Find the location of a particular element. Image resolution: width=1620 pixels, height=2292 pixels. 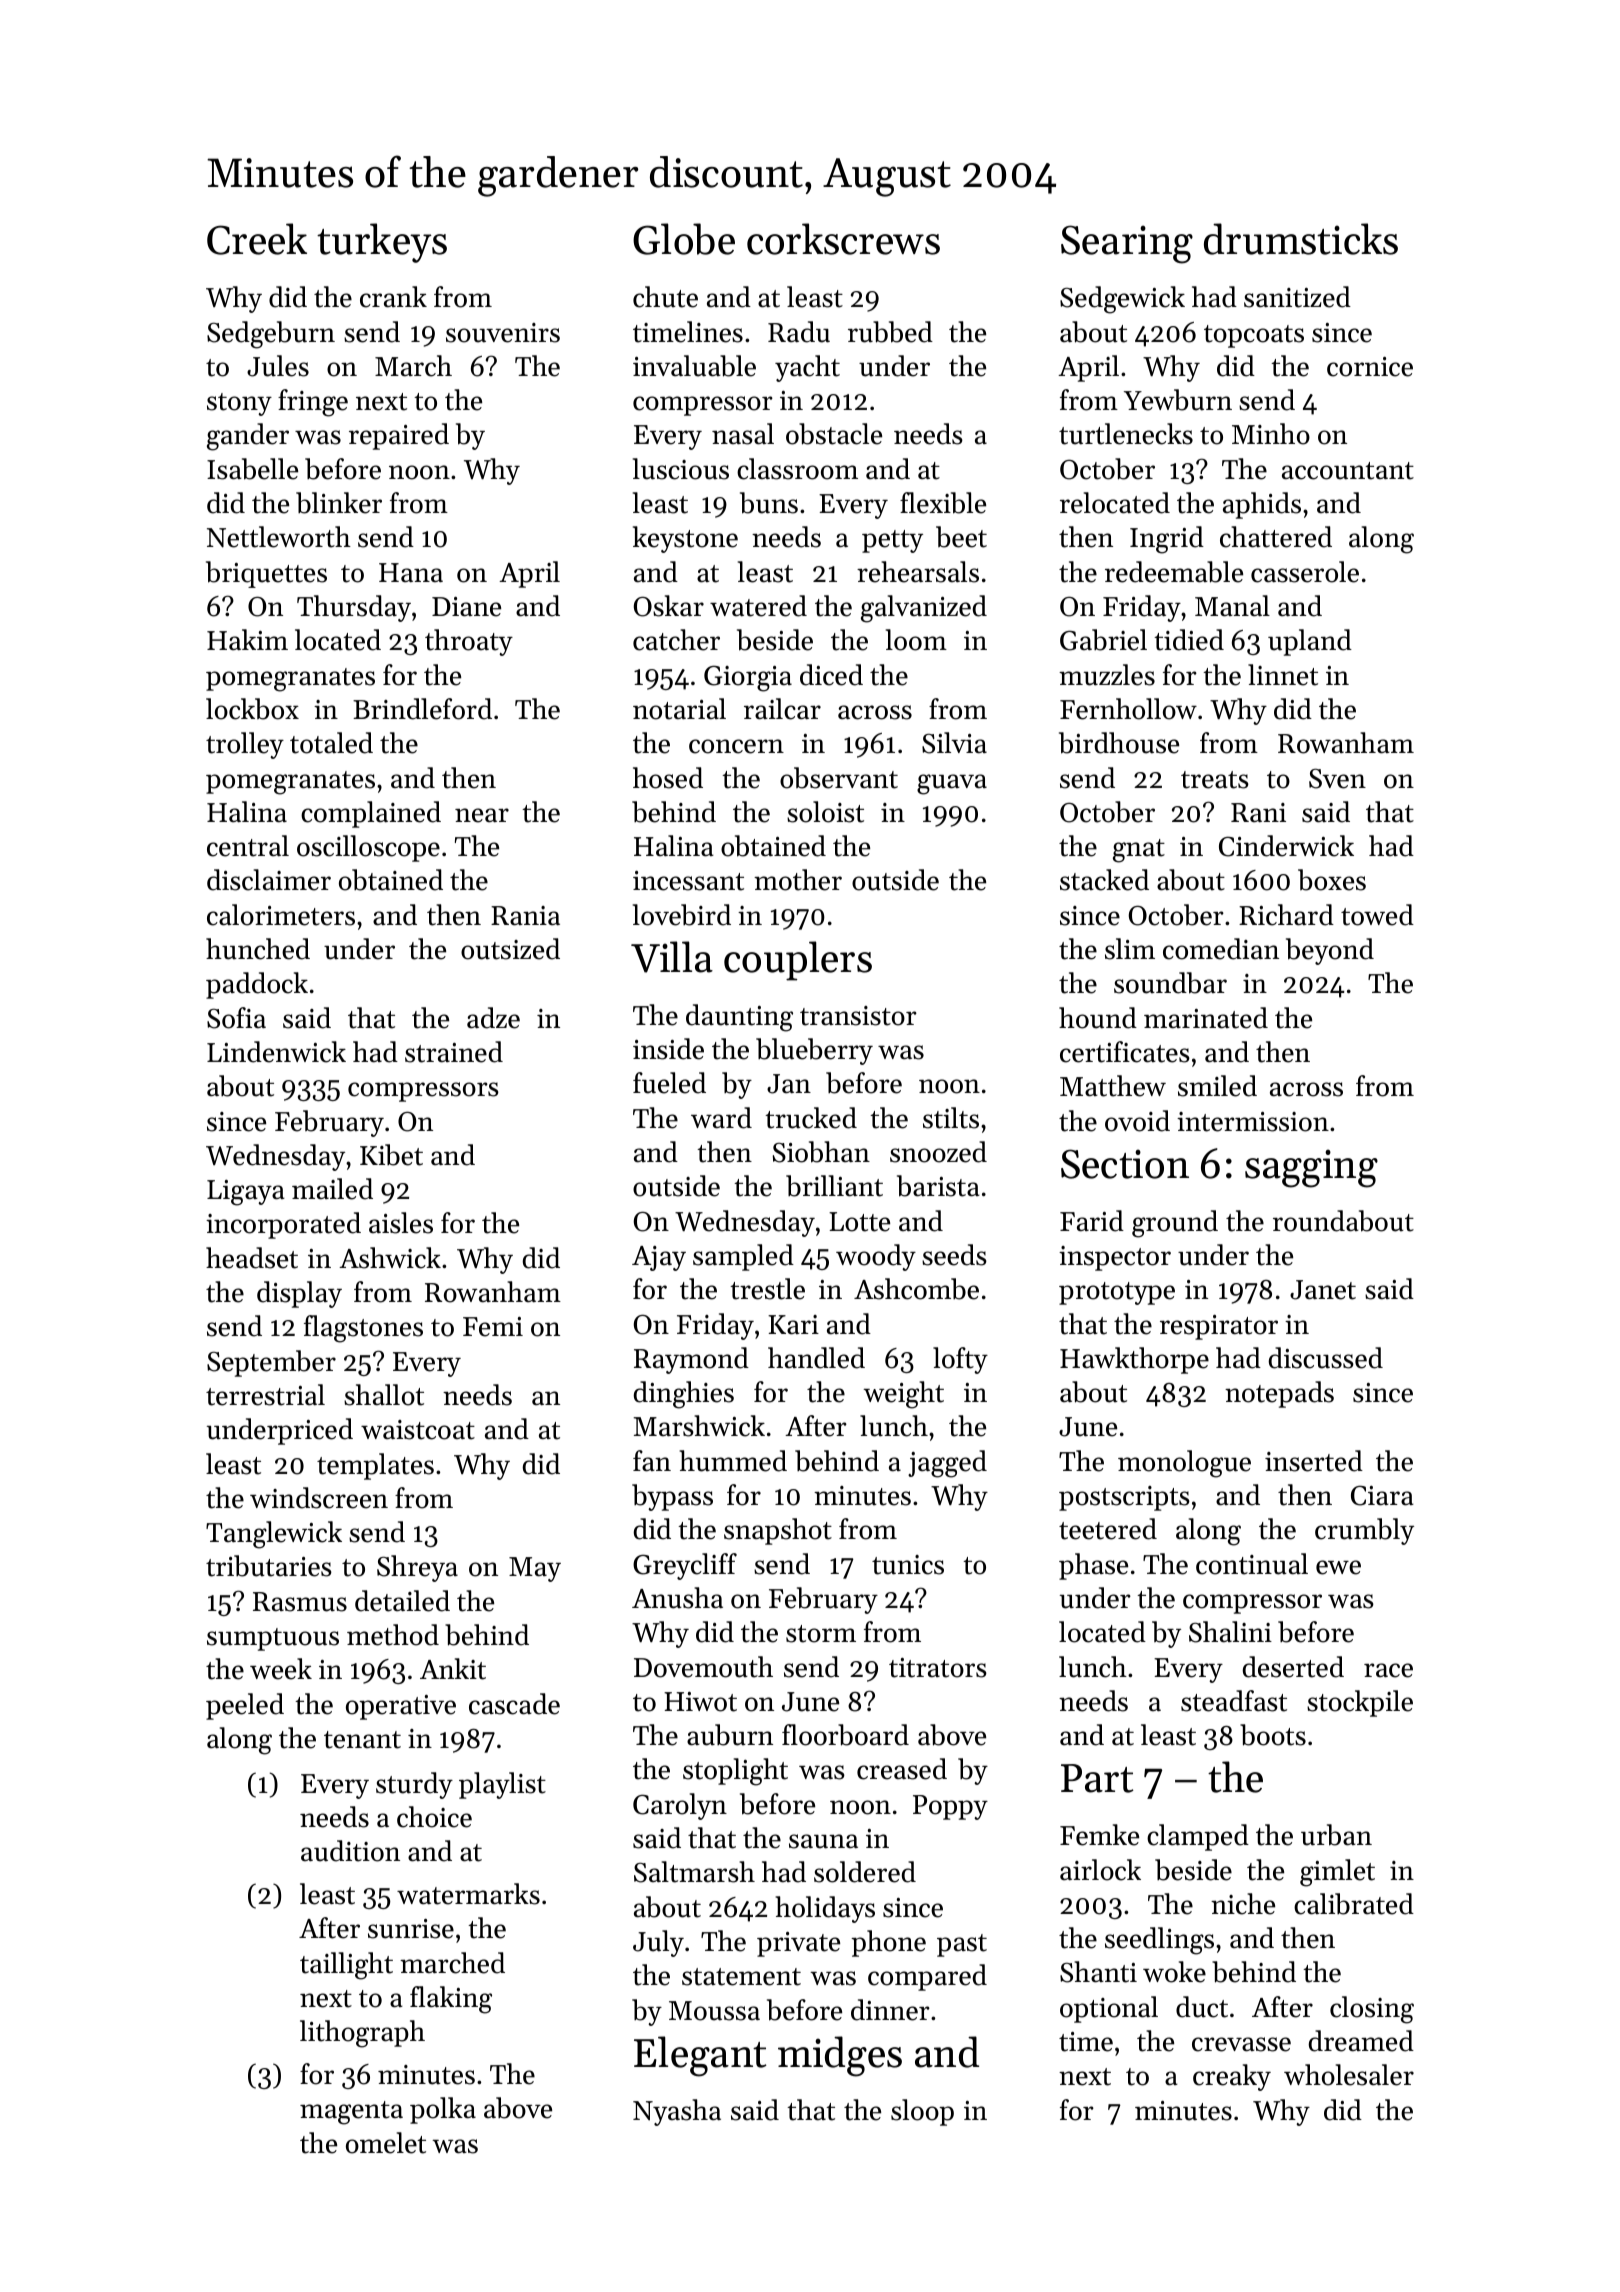

strained is located at coordinates (454, 1052).
